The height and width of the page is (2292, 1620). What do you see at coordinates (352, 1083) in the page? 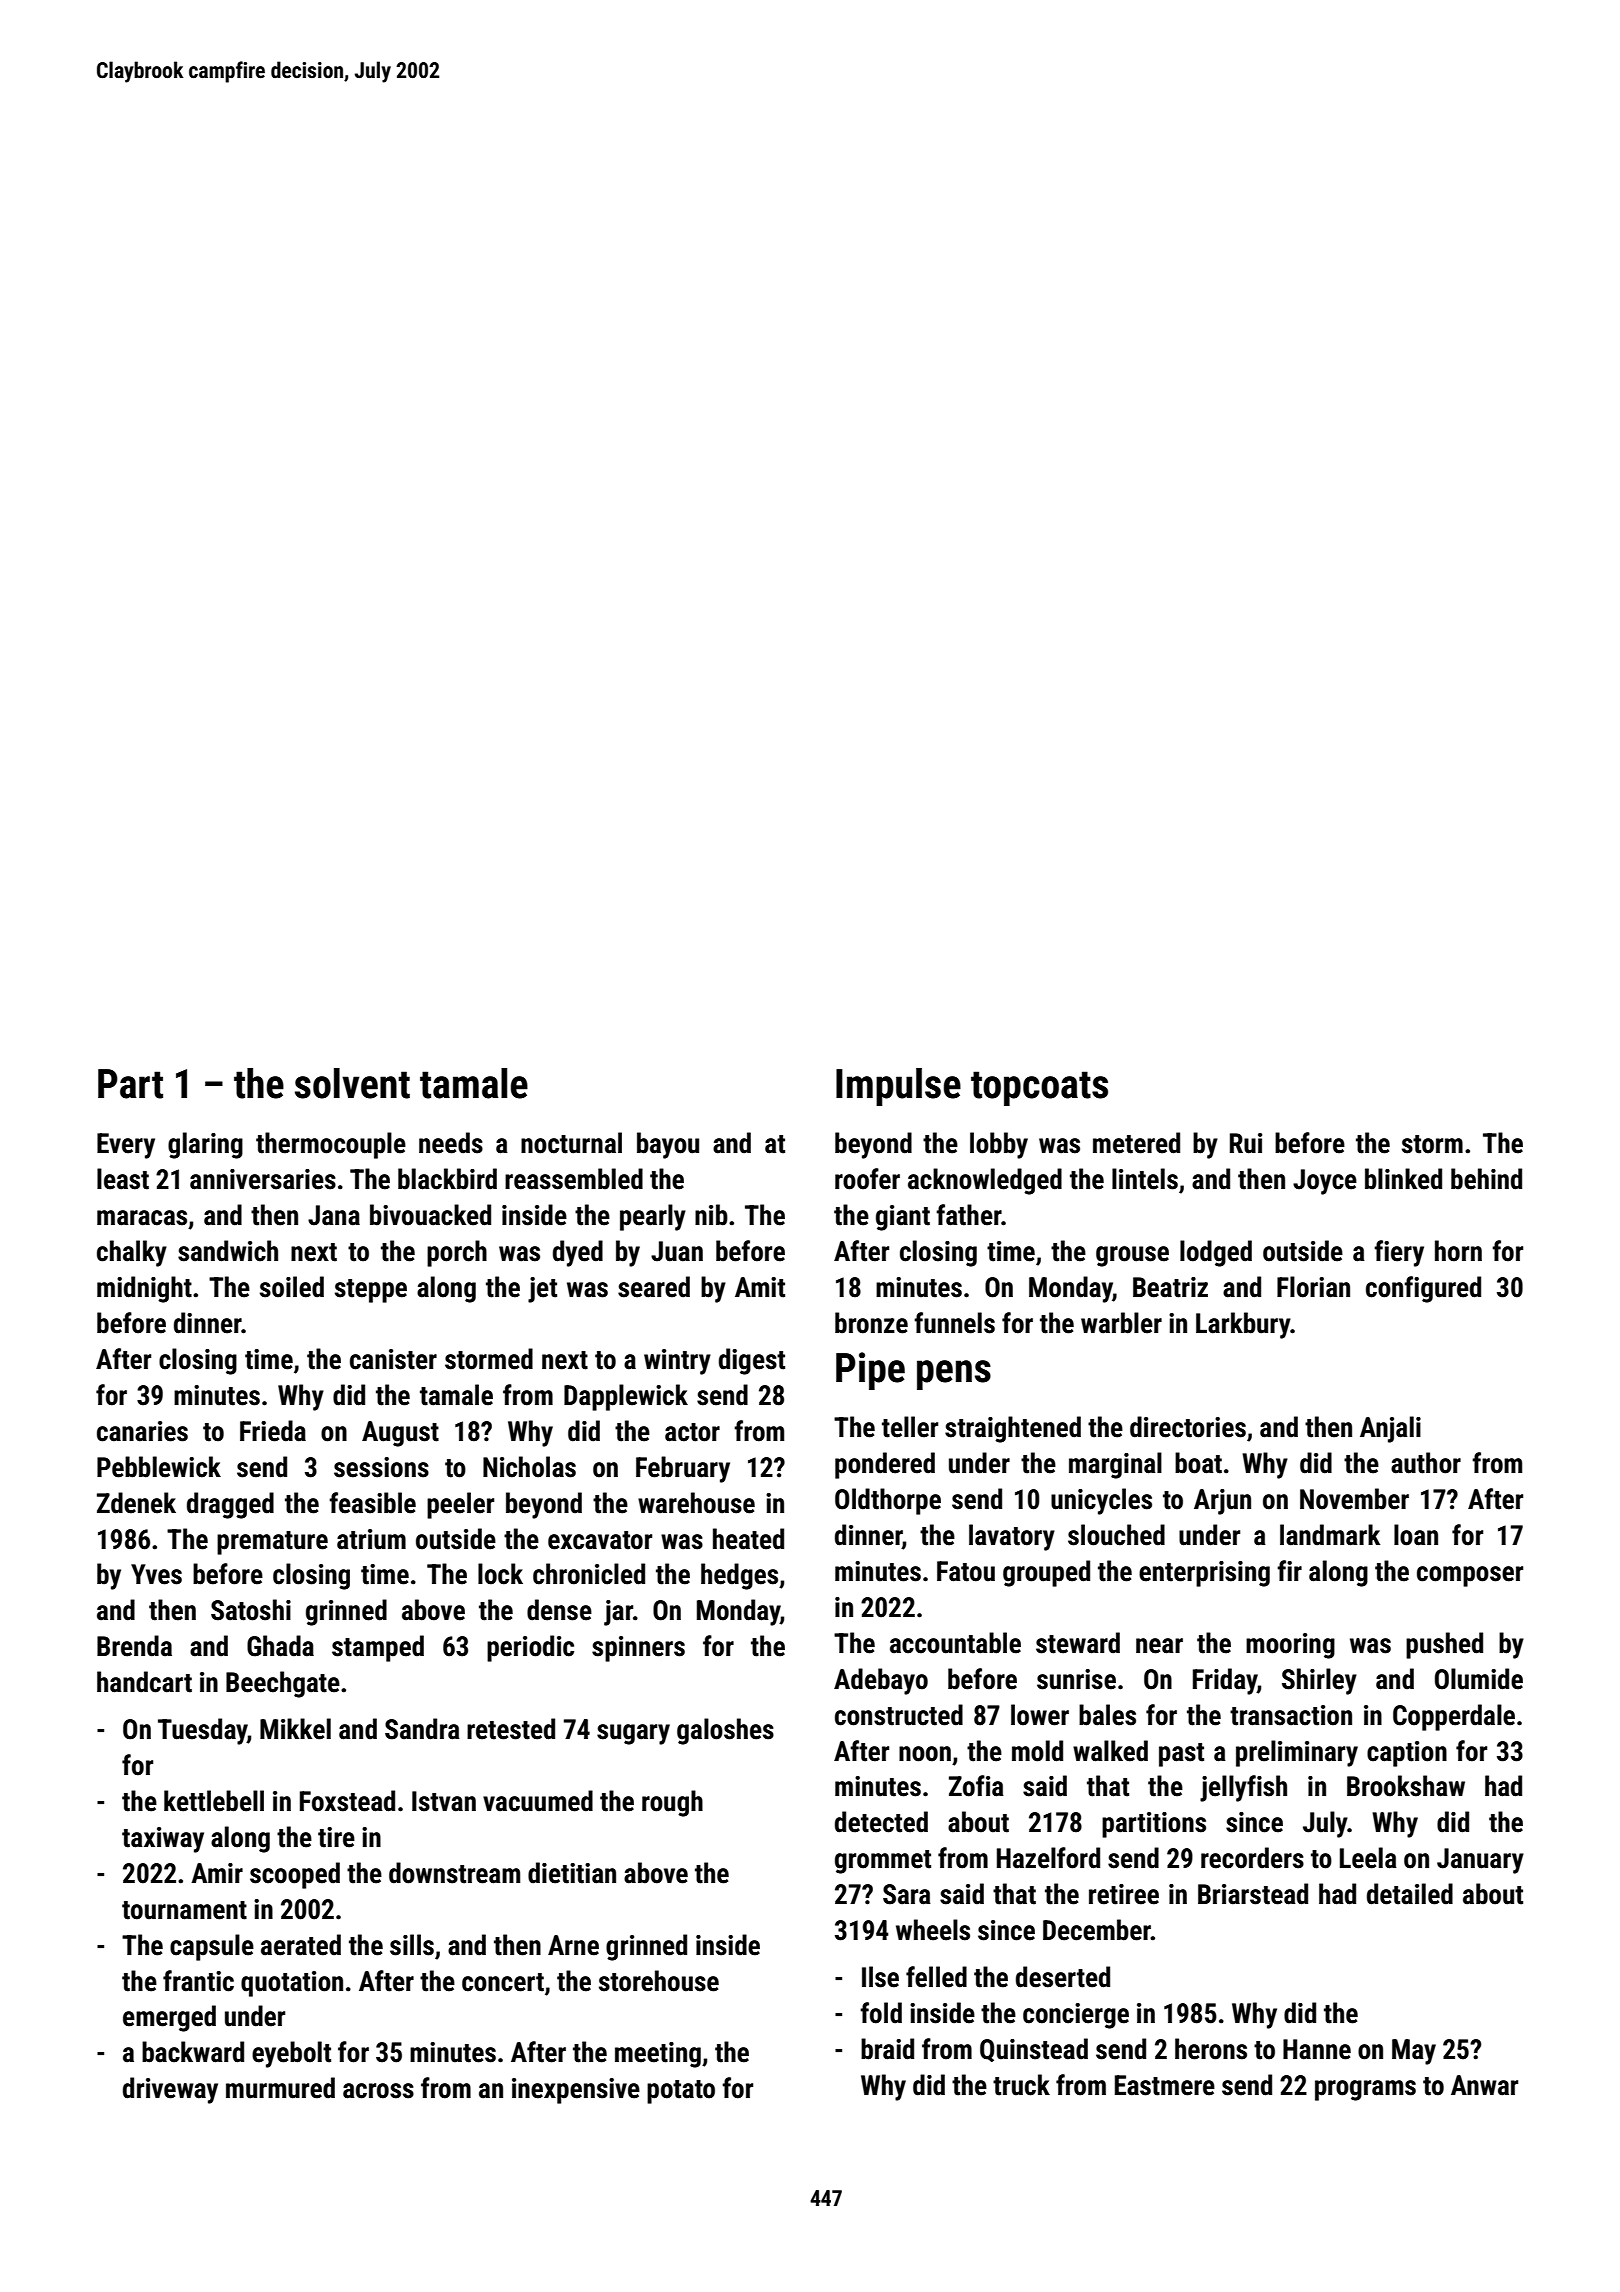
I see `solvent` at bounding box center [352, 1083].
